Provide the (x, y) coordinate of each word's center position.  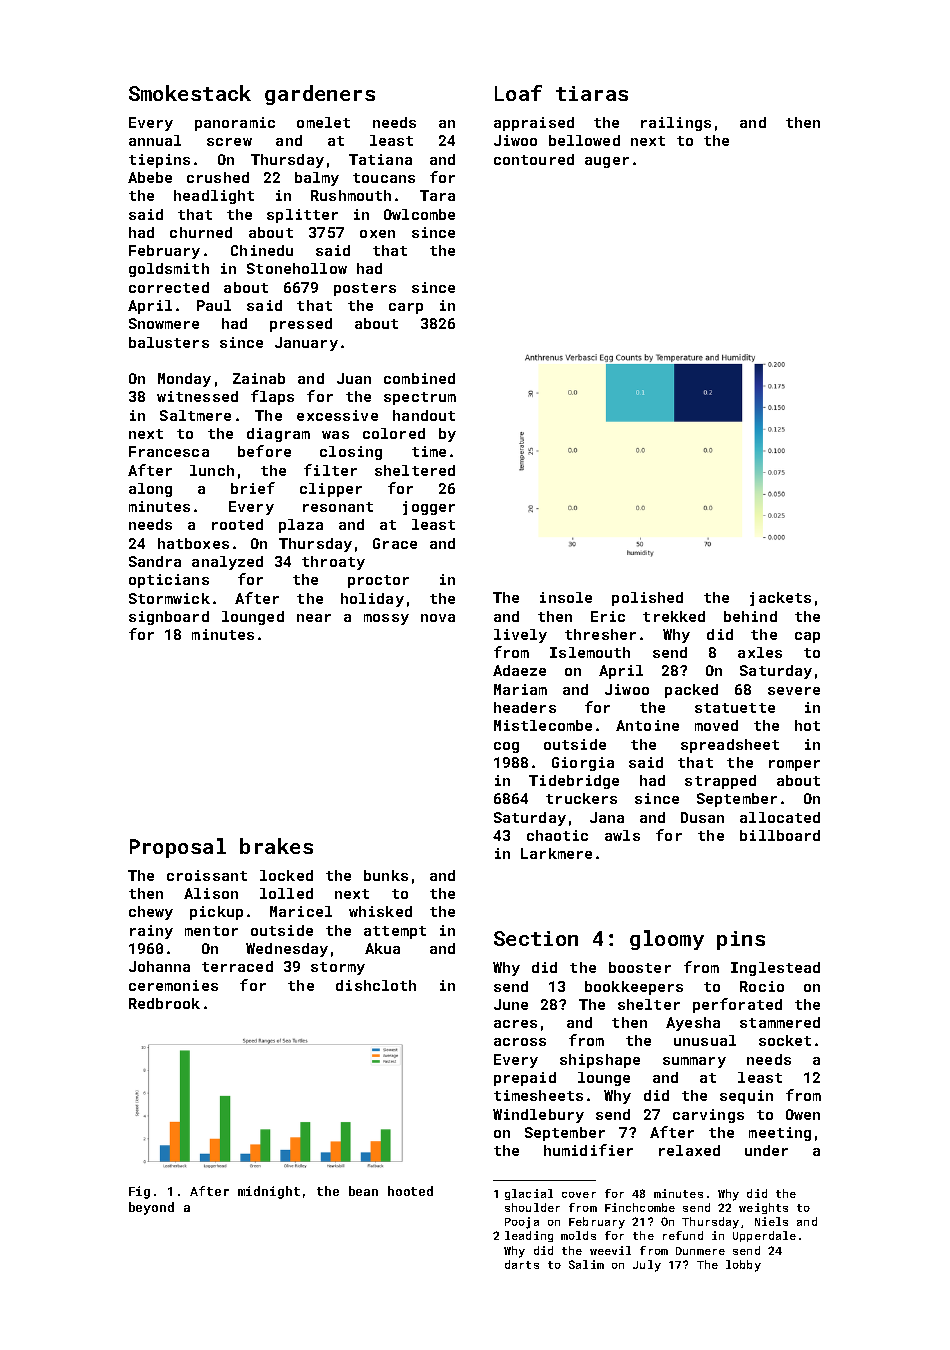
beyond (151, 1208)
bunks (386, 875)
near (314, 618)
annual (155, 140)
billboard (780, 835)
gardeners (320, 95)
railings (676, 124)
